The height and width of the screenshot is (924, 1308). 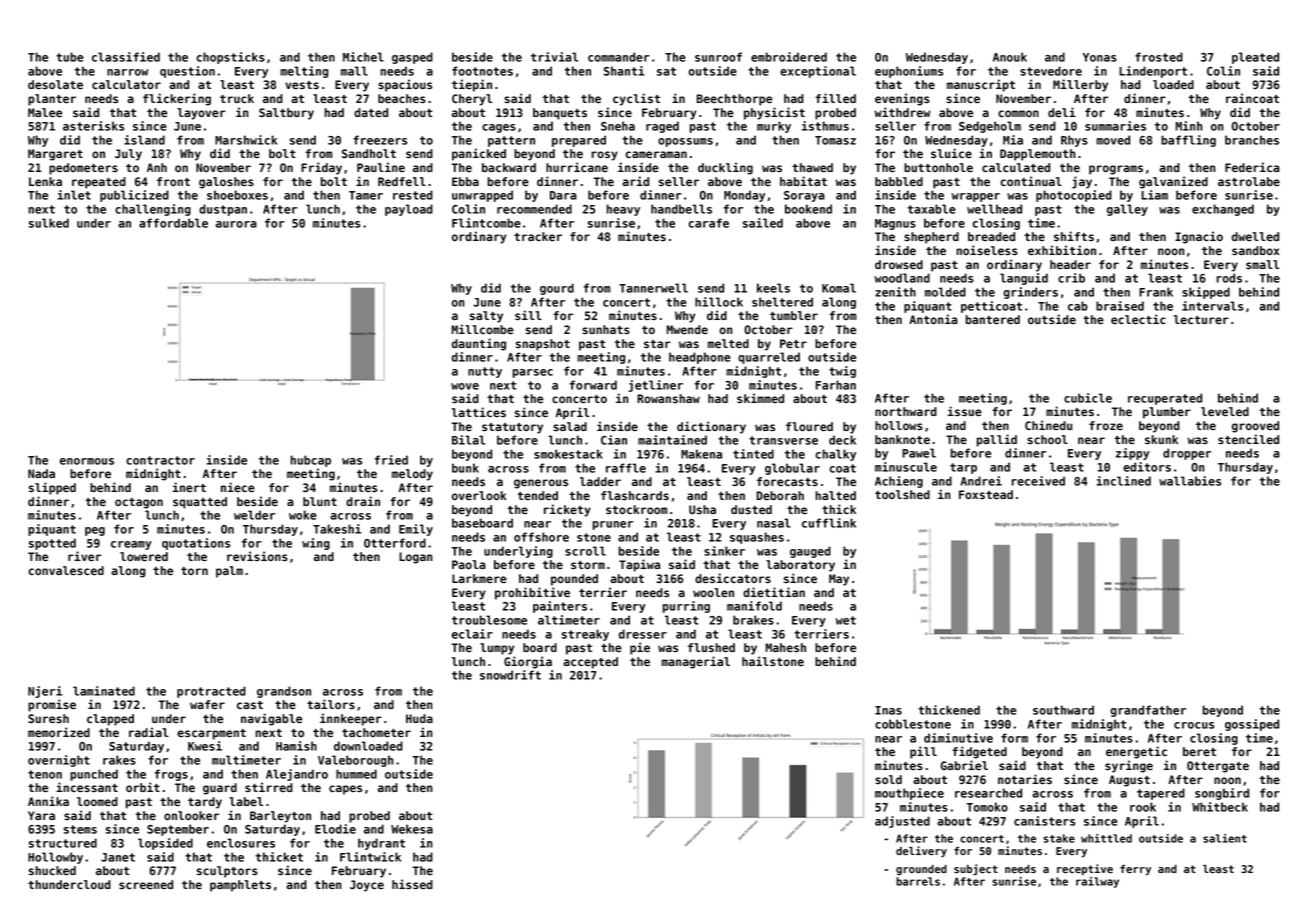 What do you see at coordinates (686, 607) in the screenshot?
I see `purring` at bounding box center [686, 607].
